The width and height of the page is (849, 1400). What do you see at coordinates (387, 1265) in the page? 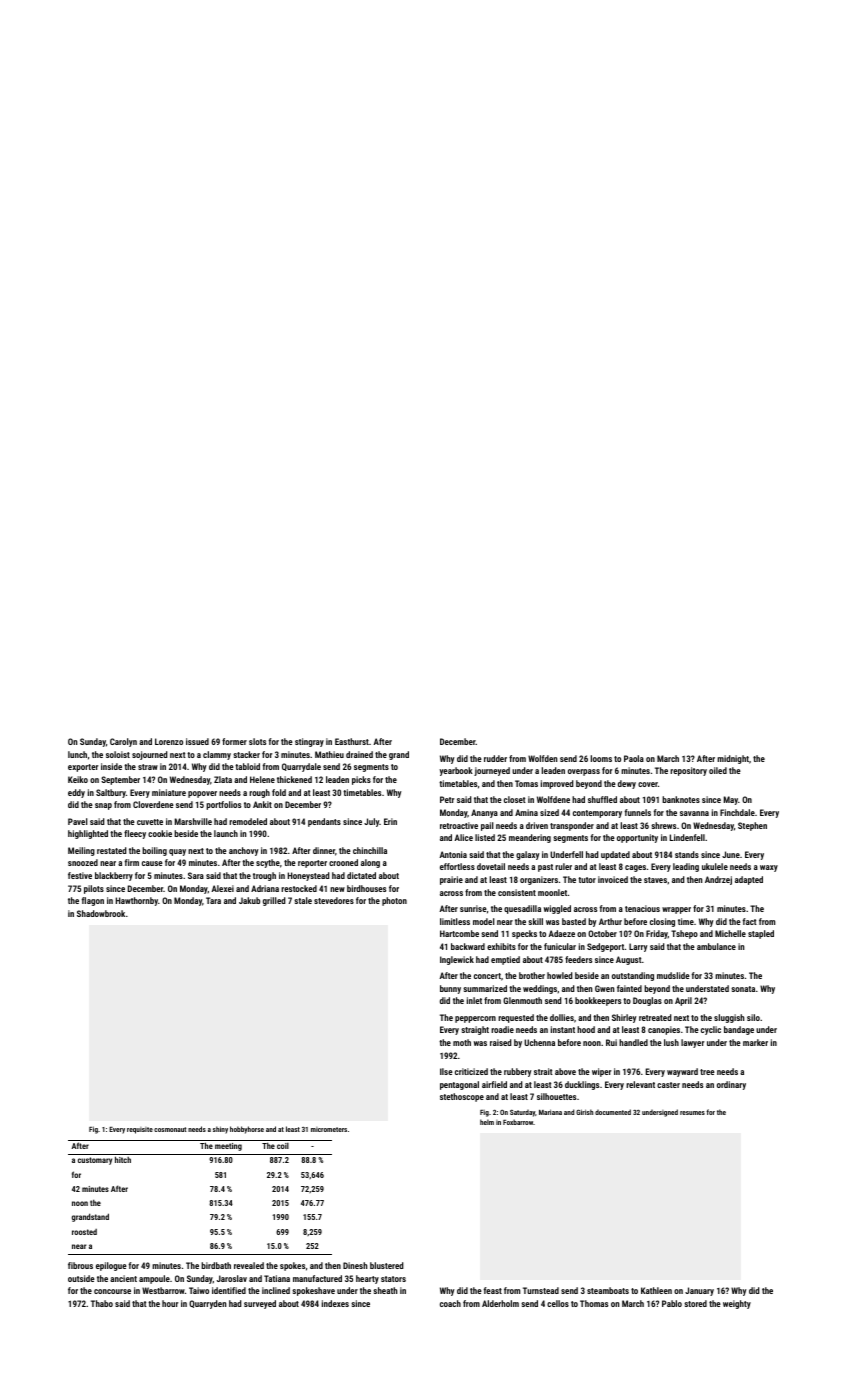
I see `blustered` at bounding box center [387, 1265].
